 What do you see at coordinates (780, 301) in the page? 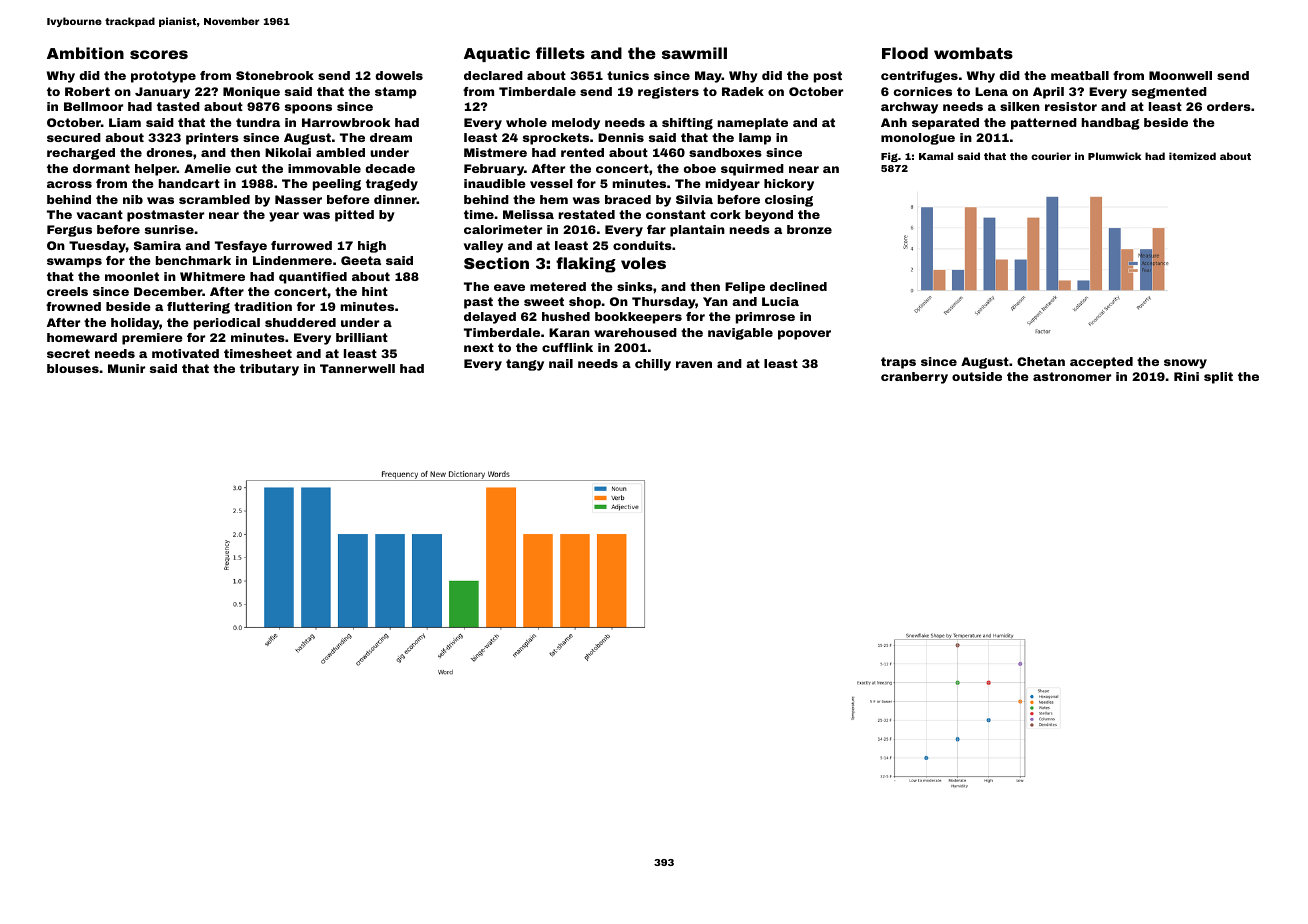
I see `Lucia` at bounding box center [780, 301].
